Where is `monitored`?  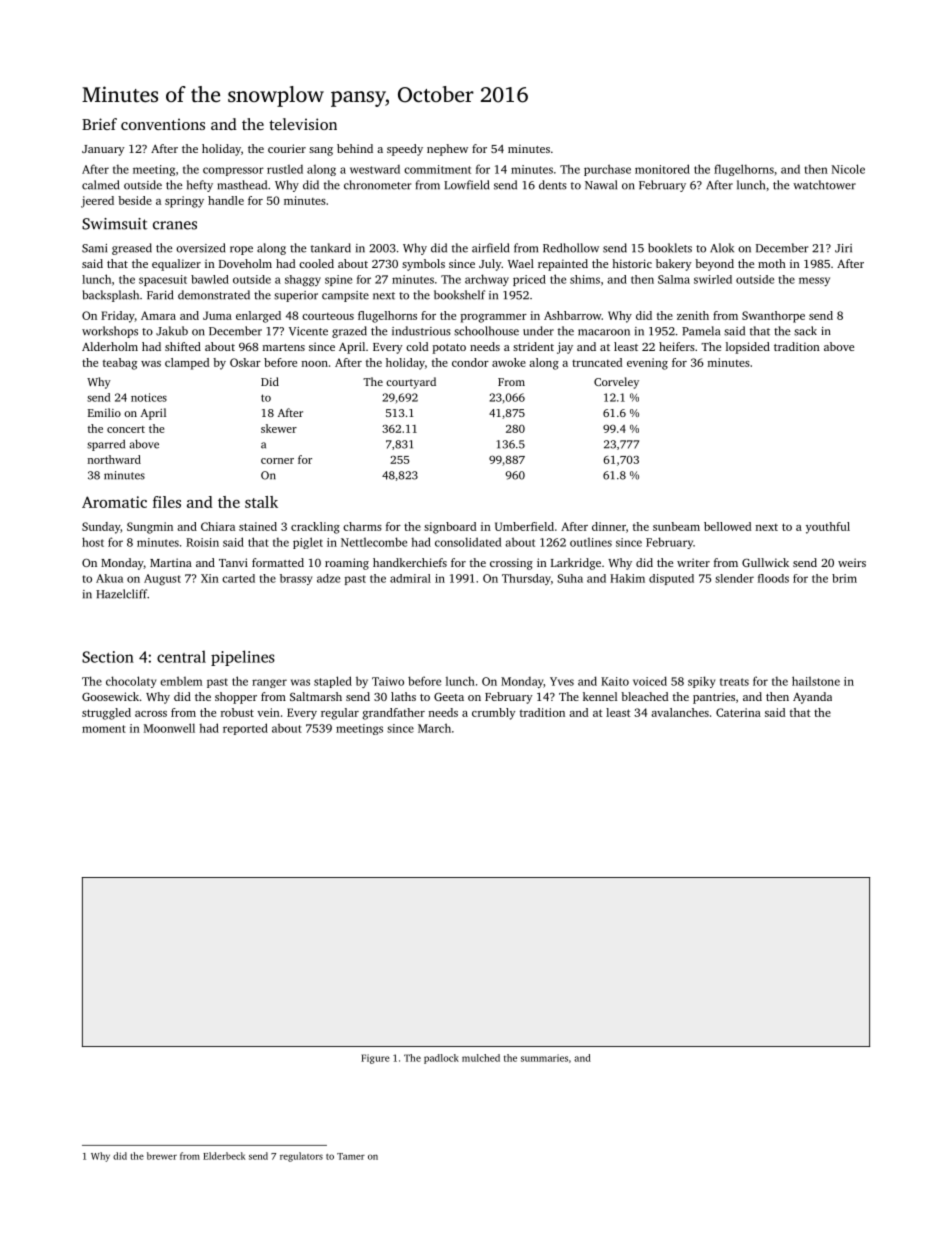 monitored is located at coordinates (662, 169).
